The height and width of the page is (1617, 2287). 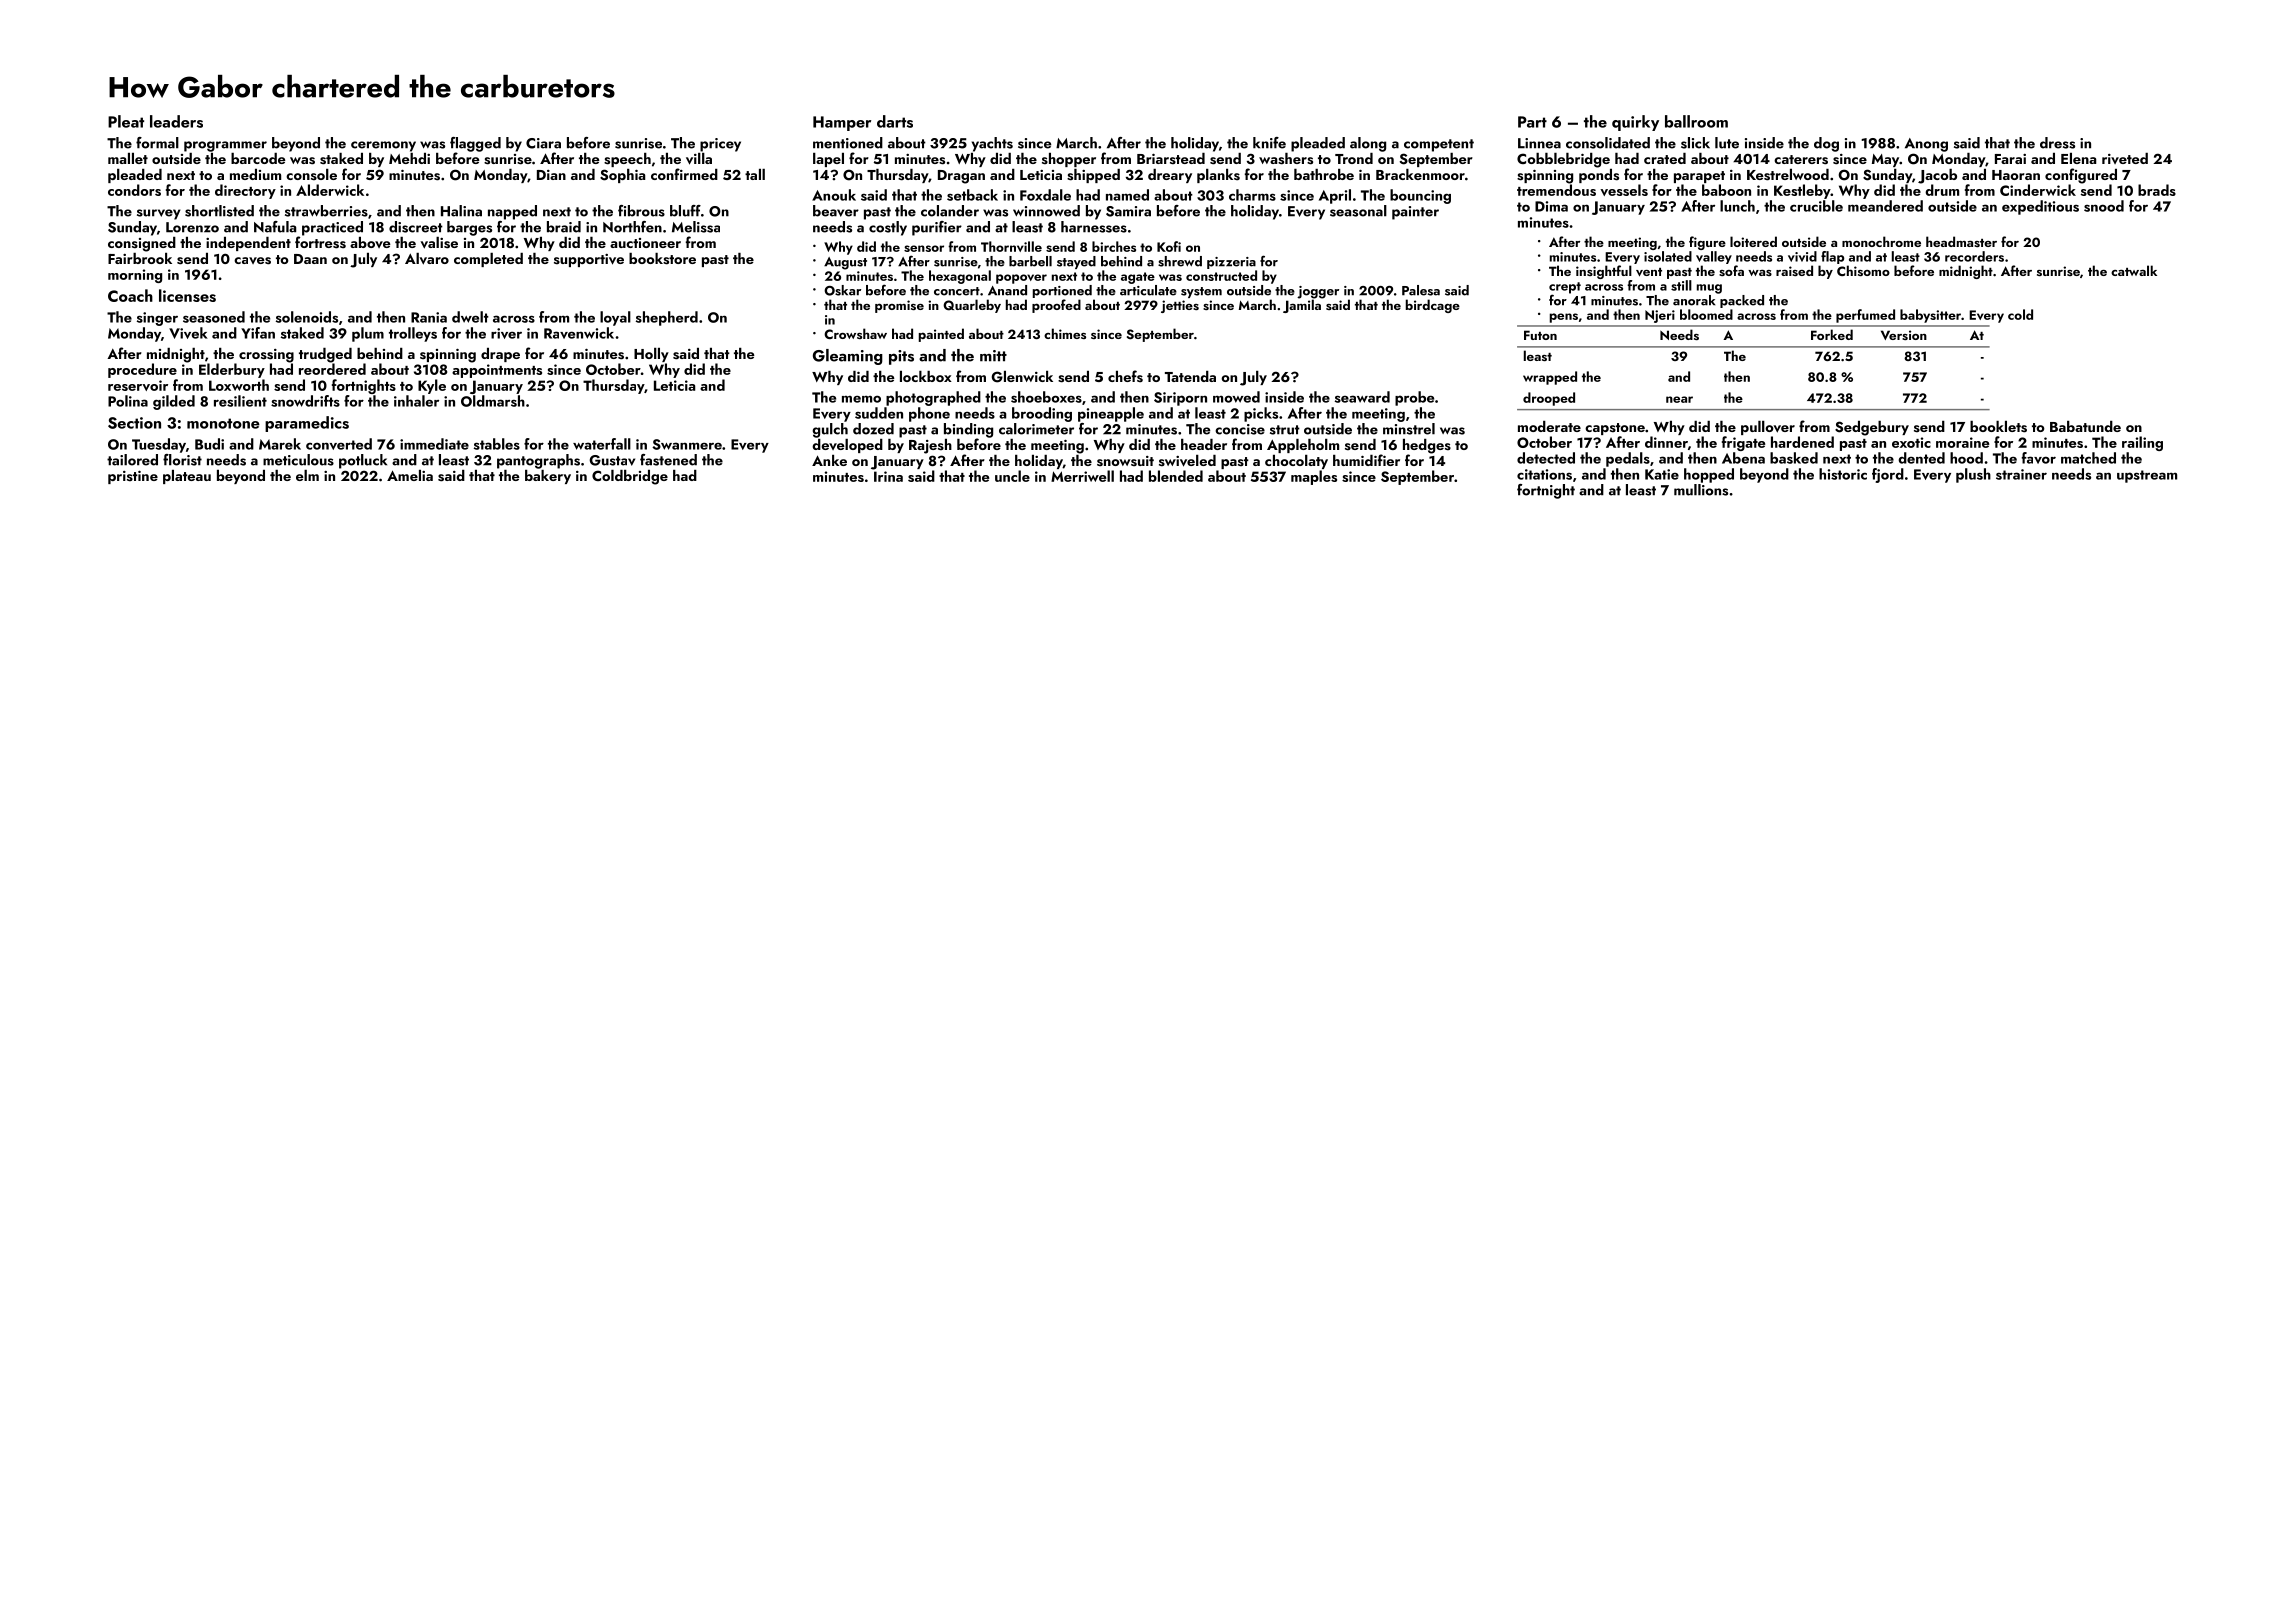 What do you see at coordinates (2125, 158) in the page?
I see `riveted` at bounding box center [2125, 158].
